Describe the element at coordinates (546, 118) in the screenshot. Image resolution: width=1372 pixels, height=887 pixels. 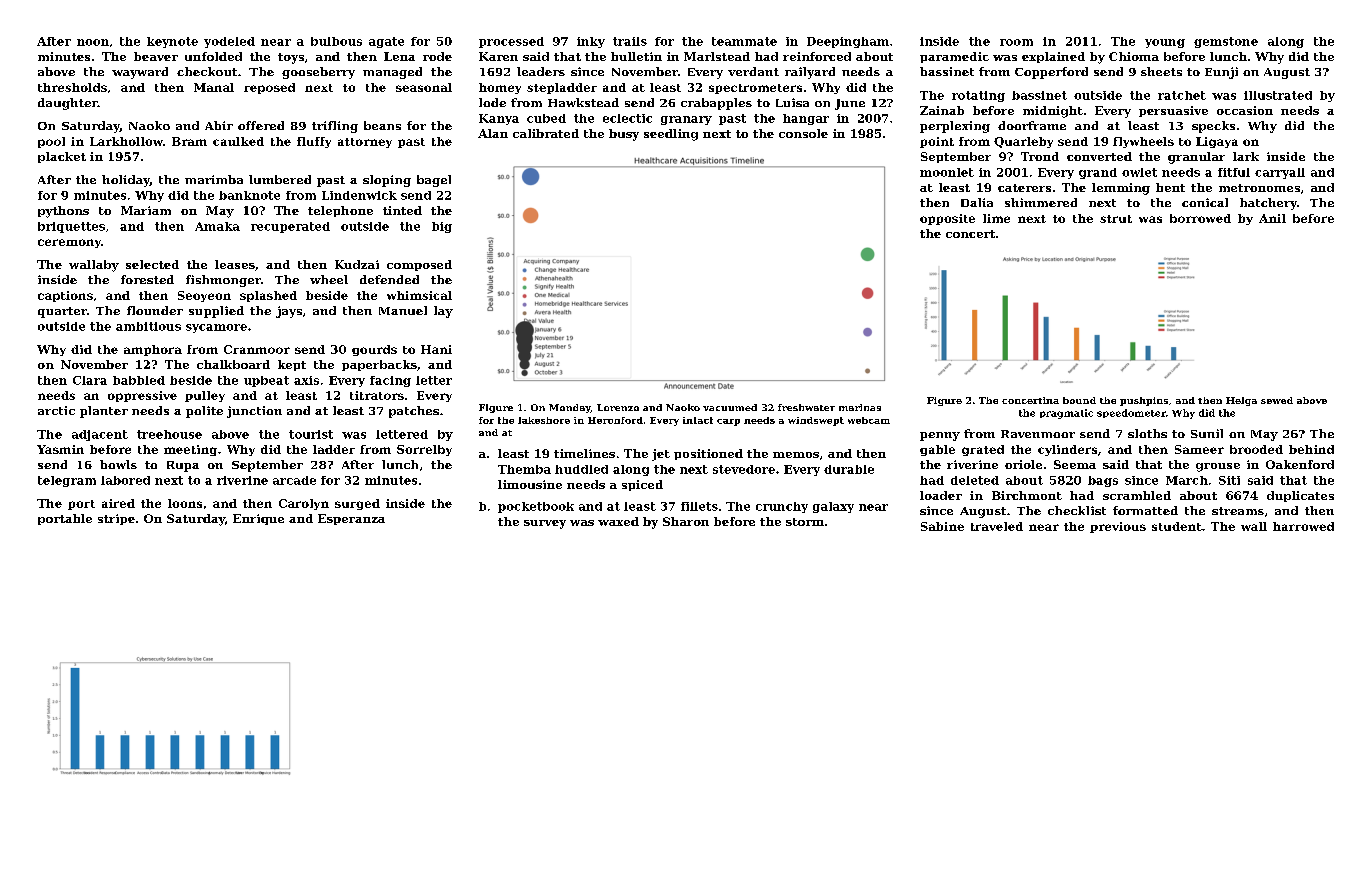
I see `cubed` at that location.
